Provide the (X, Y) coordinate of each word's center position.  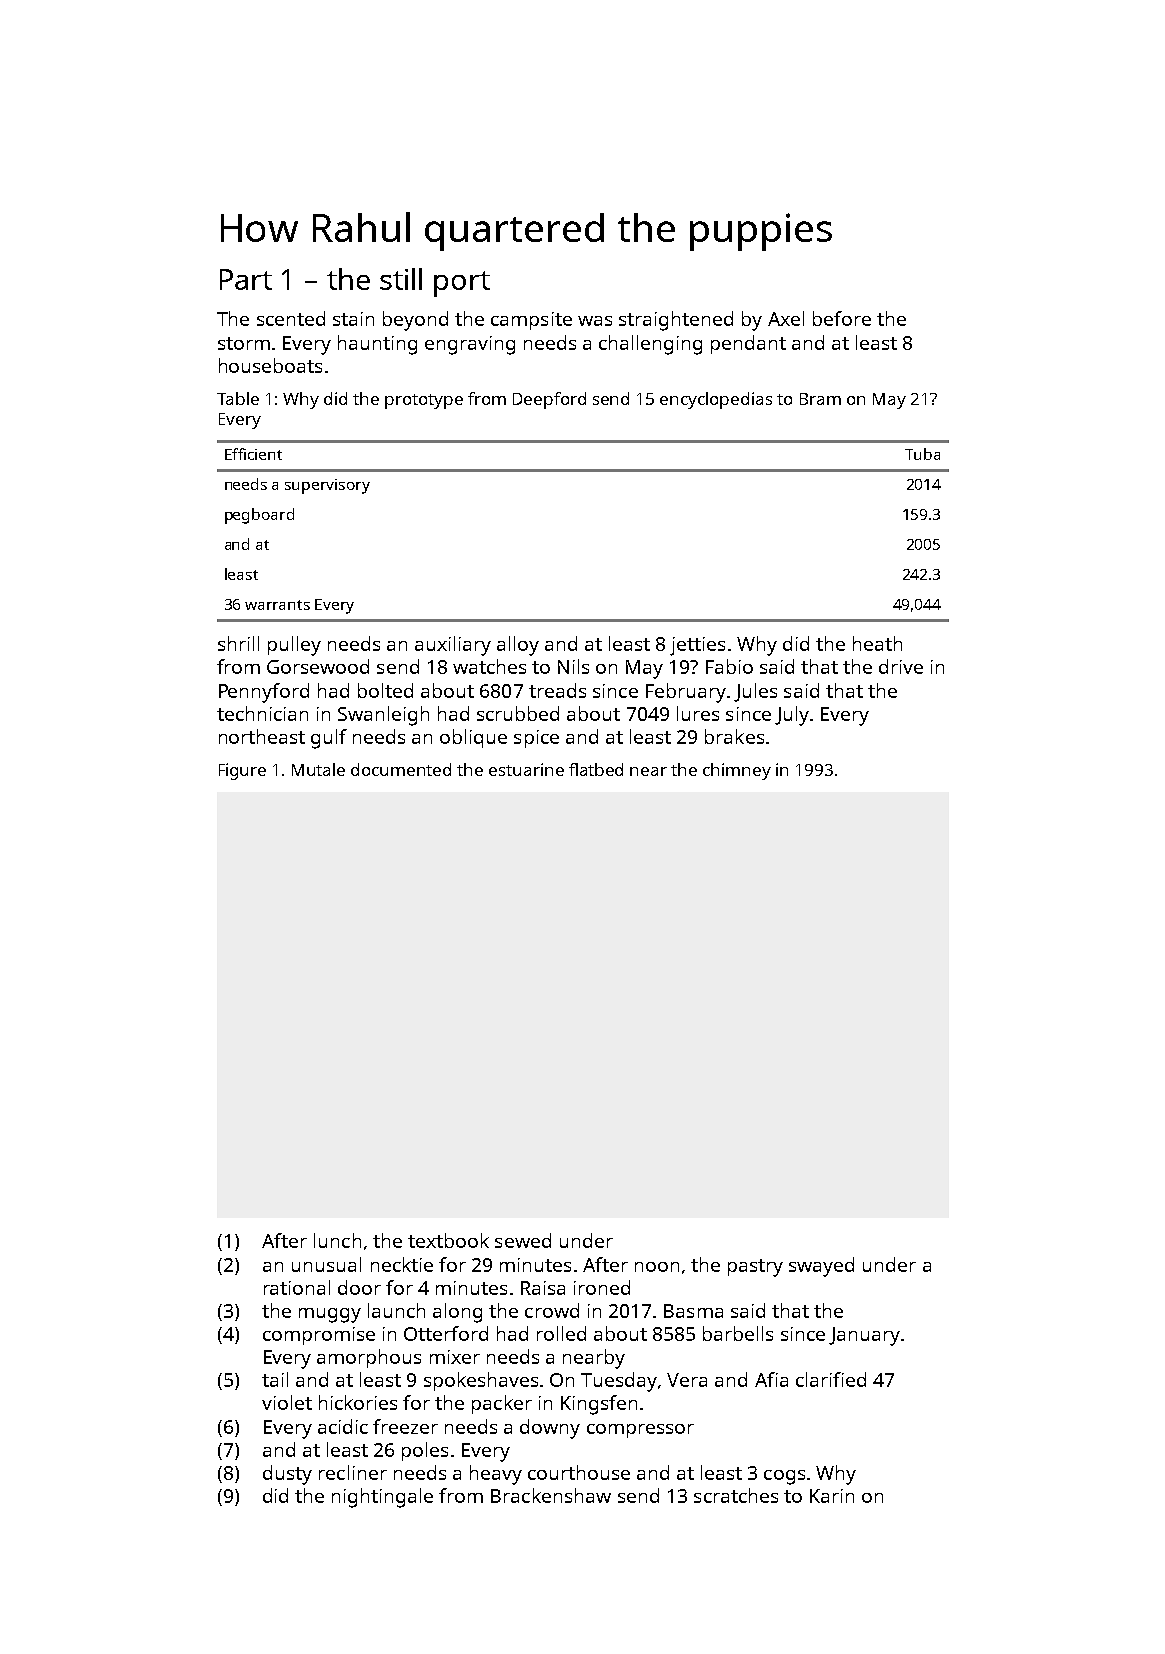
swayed (821, 1267)
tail (275, 1379)
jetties (697, 646)
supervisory (327, 486)
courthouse (579, 1472)
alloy (518, 646)
